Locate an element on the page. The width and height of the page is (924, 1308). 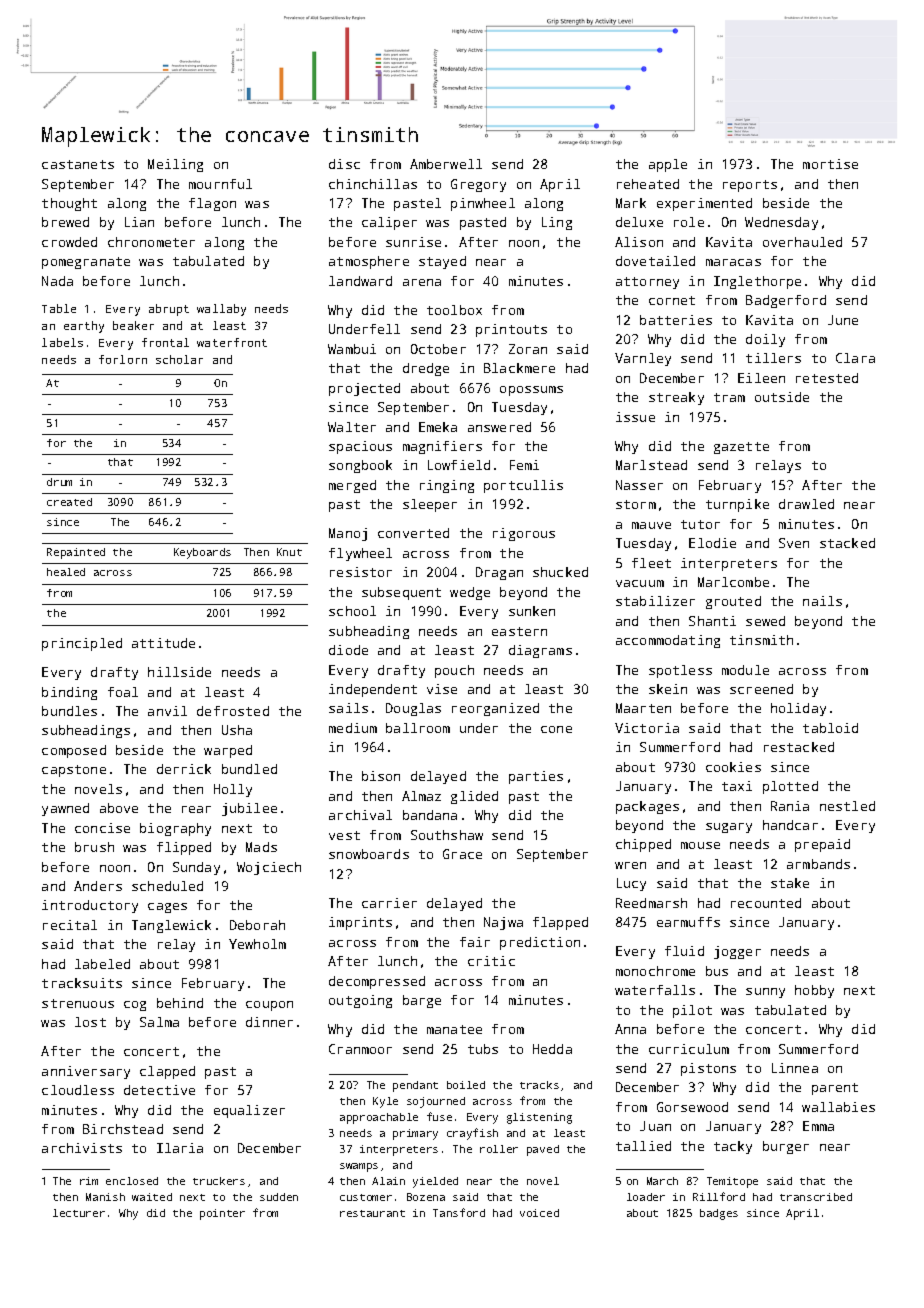
mournful is located at coordinates (220, 184).
